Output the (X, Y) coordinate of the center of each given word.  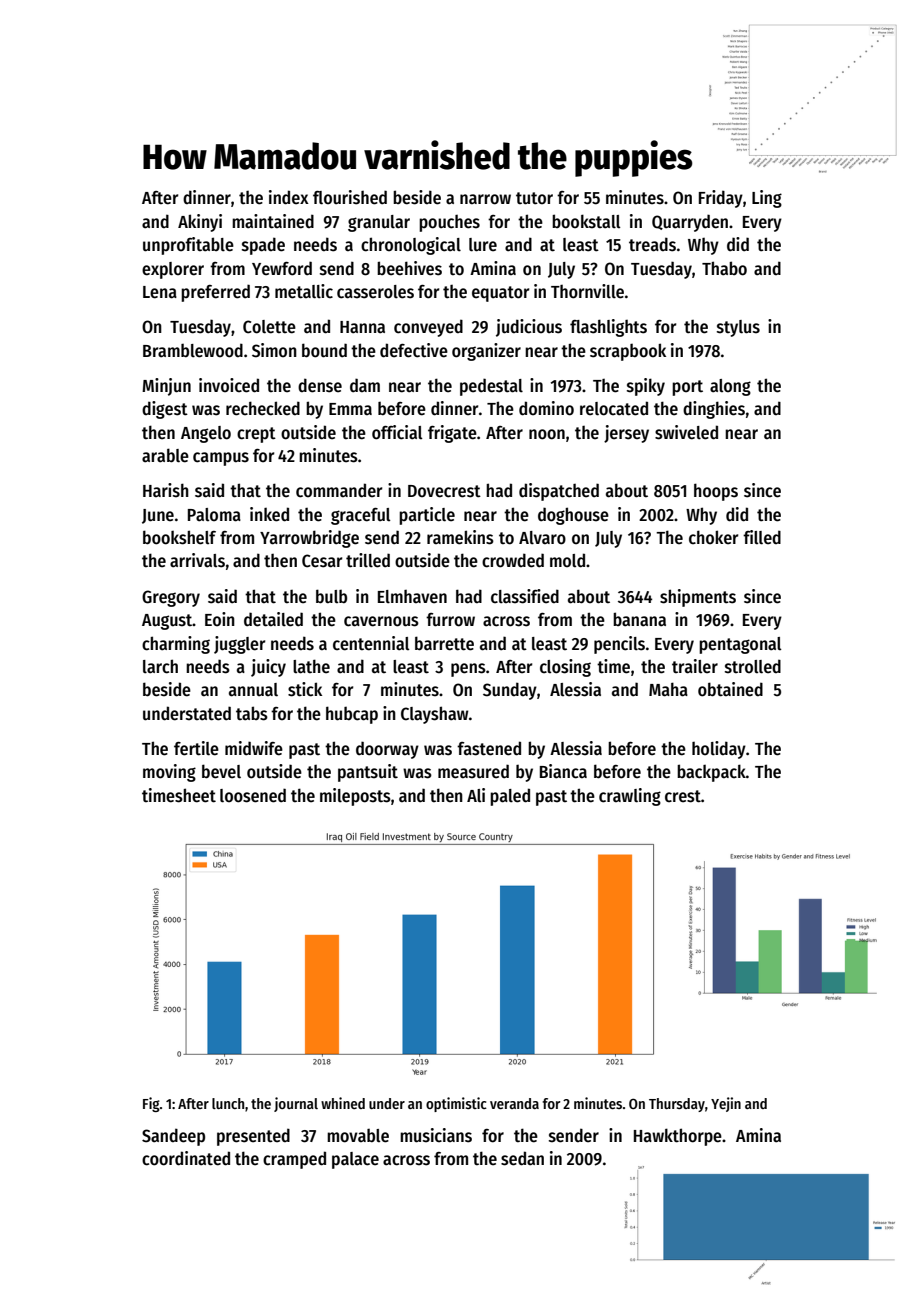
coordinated (186, 1158)
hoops (716, 492)
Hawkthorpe (678, 1137)
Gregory (171, 598)
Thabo (724, 268)
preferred (215, 293)
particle (427, 516)
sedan (522, 1158)
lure (483, 245)
